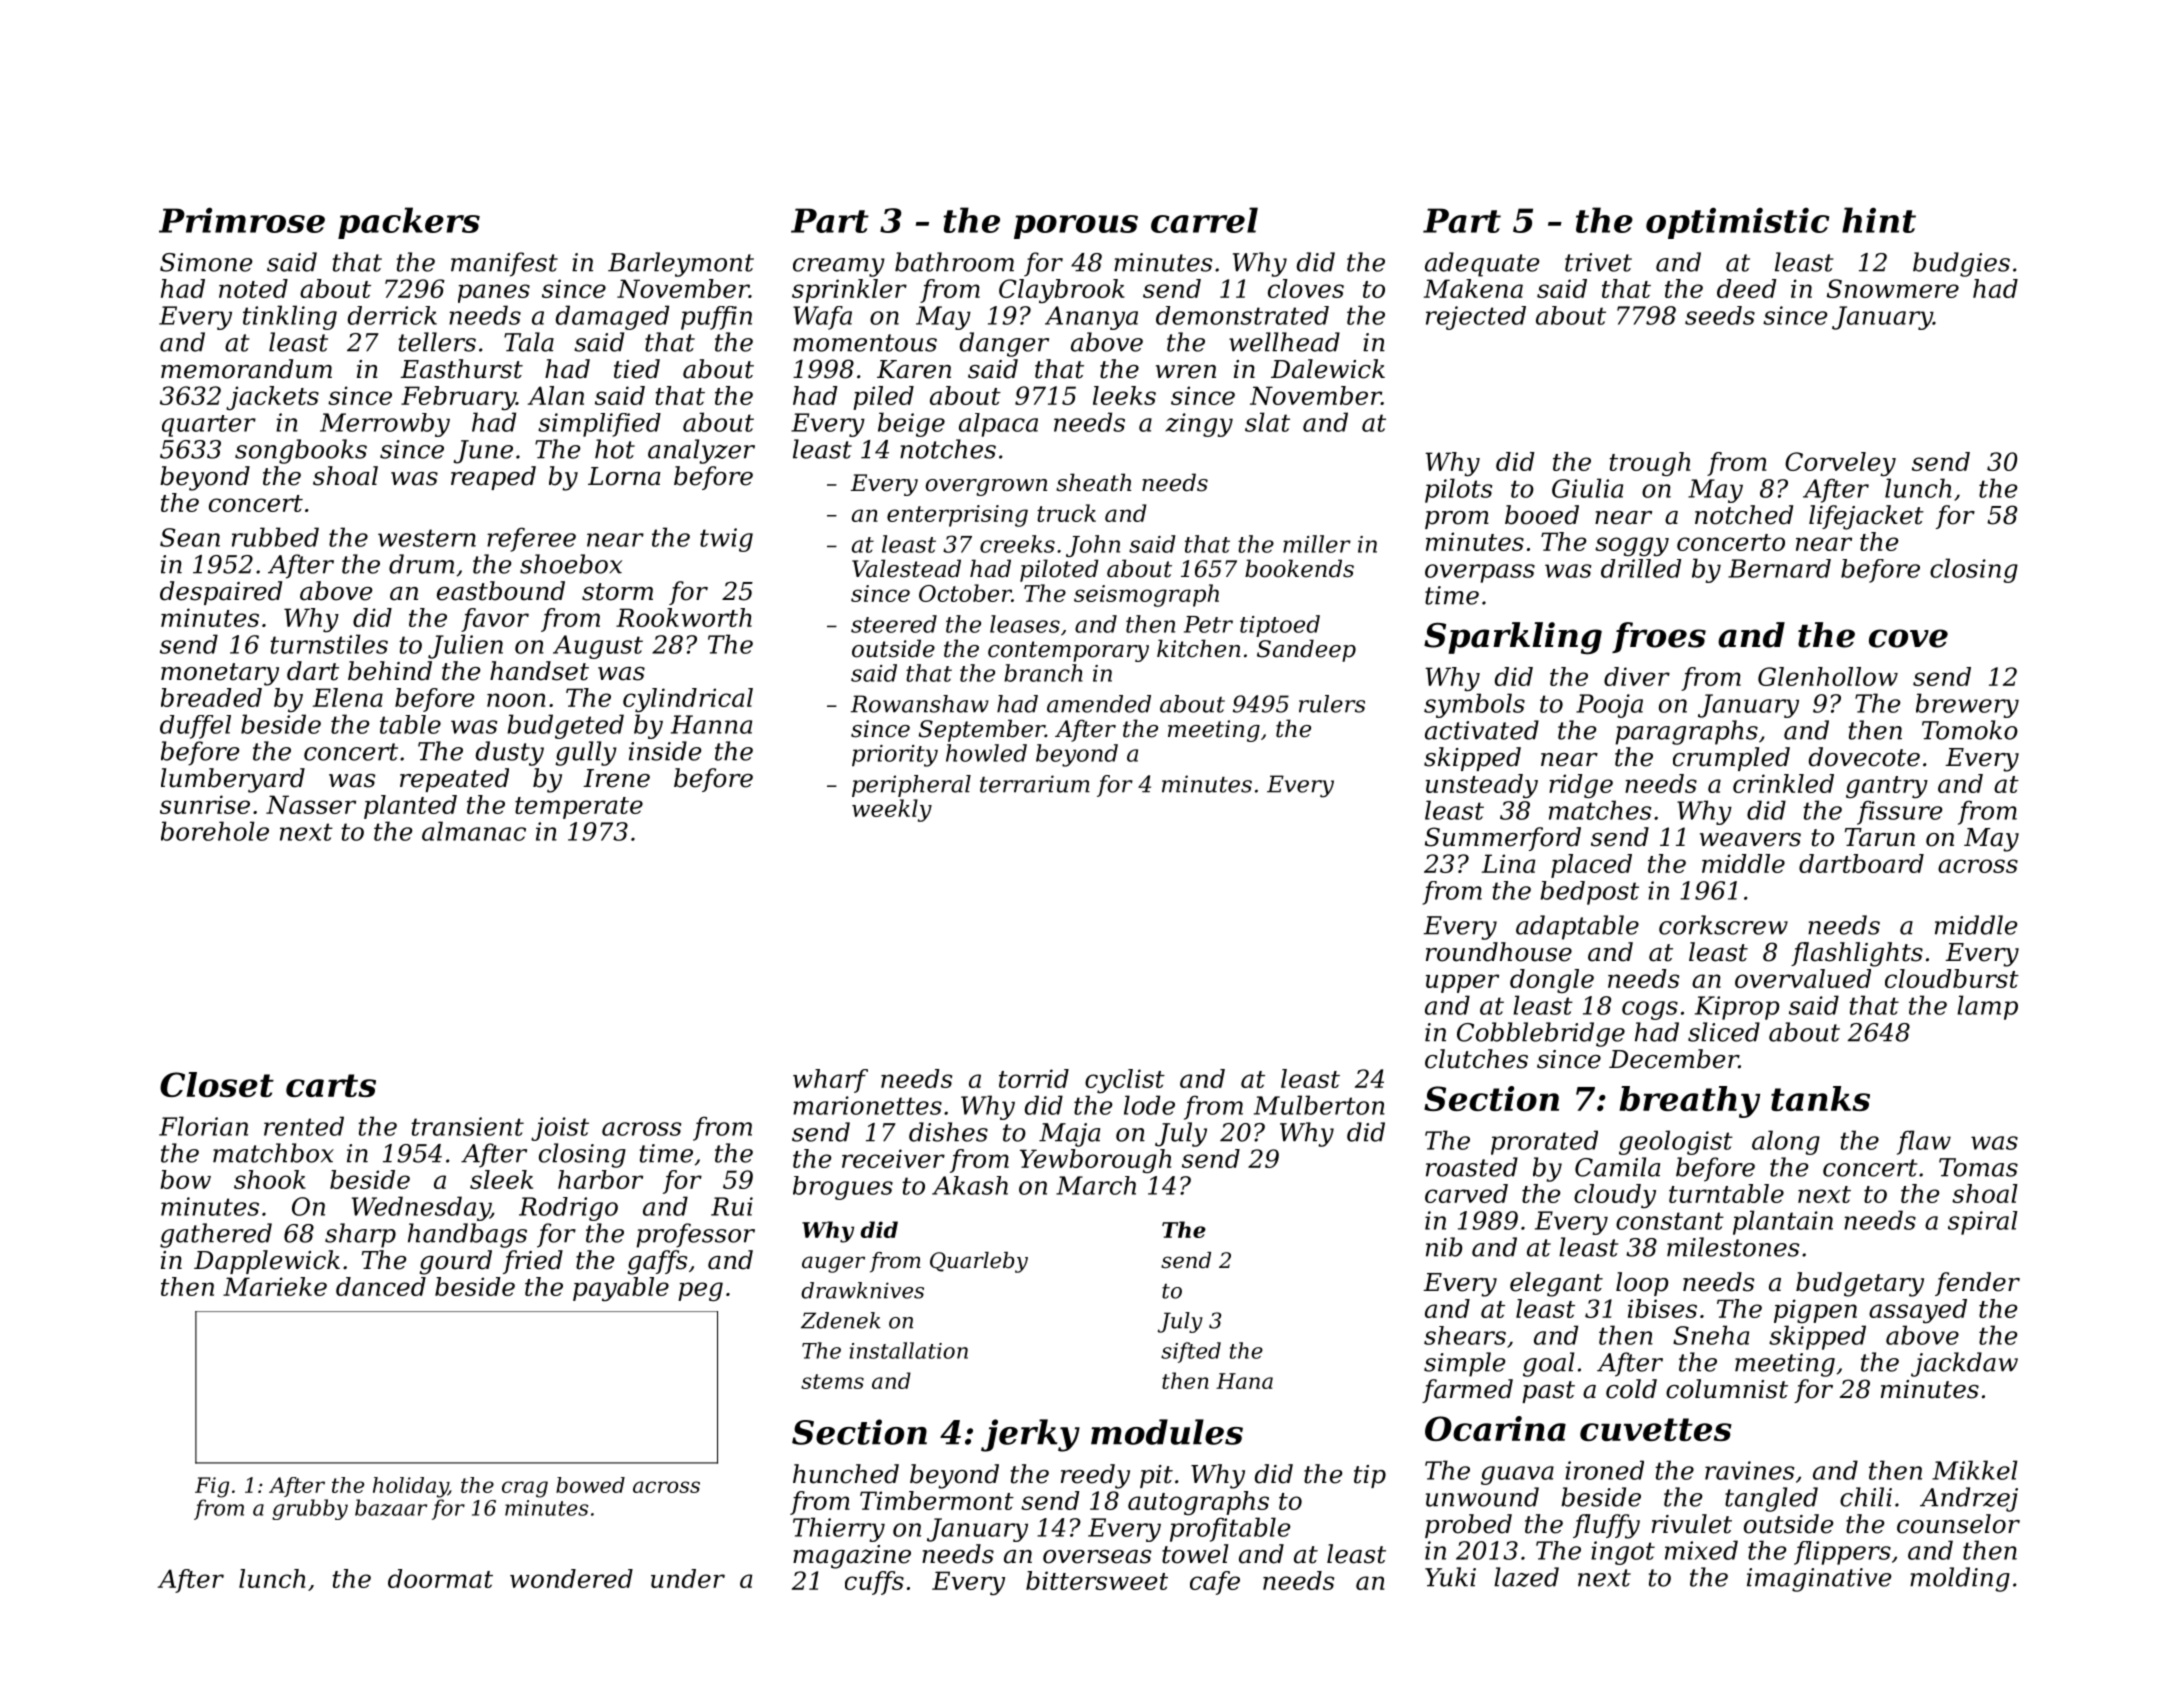  What do you see at coordinates (1983, 1223) in the document?
I see `spiral` at bounding box center [1983, 1223].
